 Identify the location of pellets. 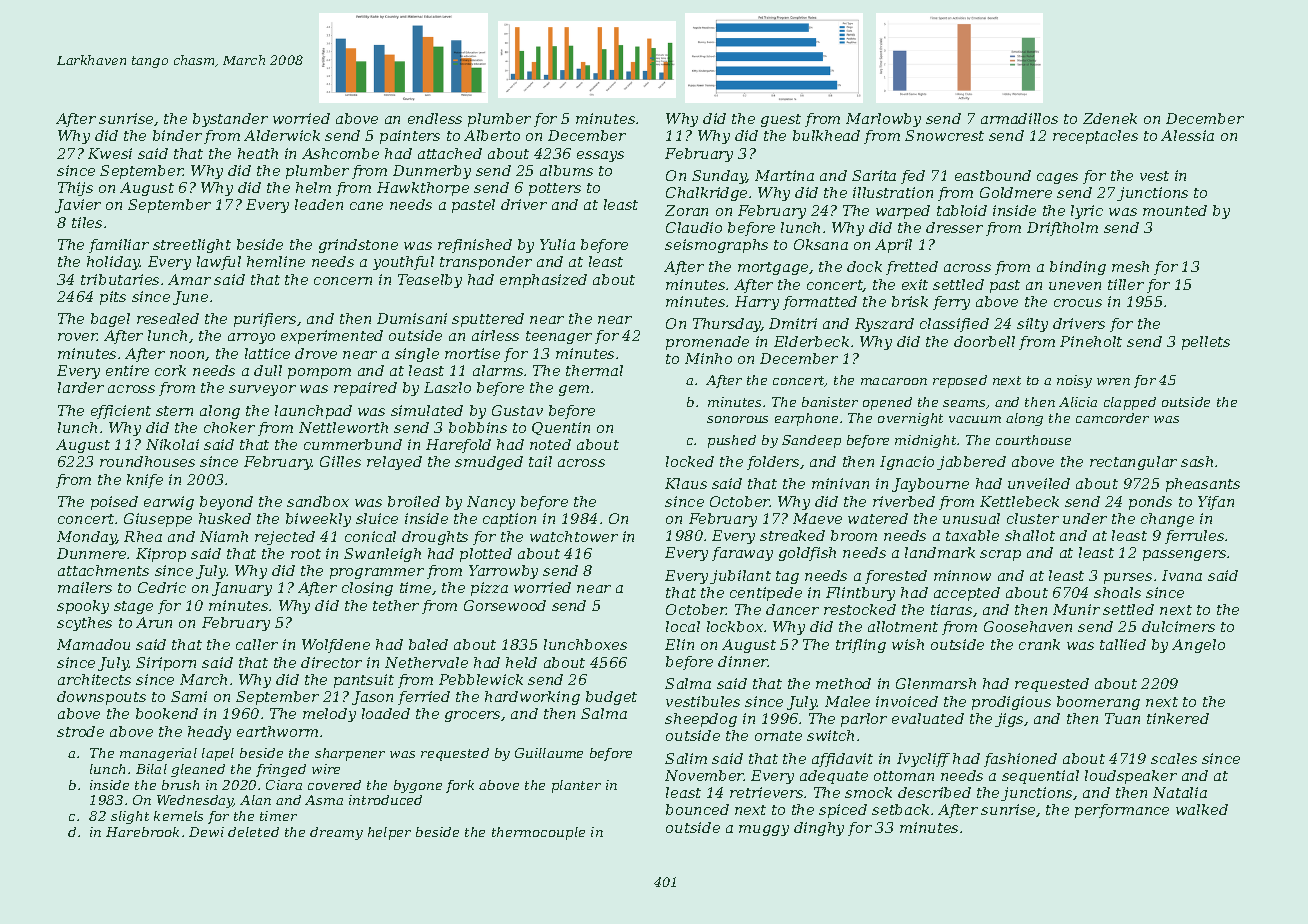
(1206, 343).
